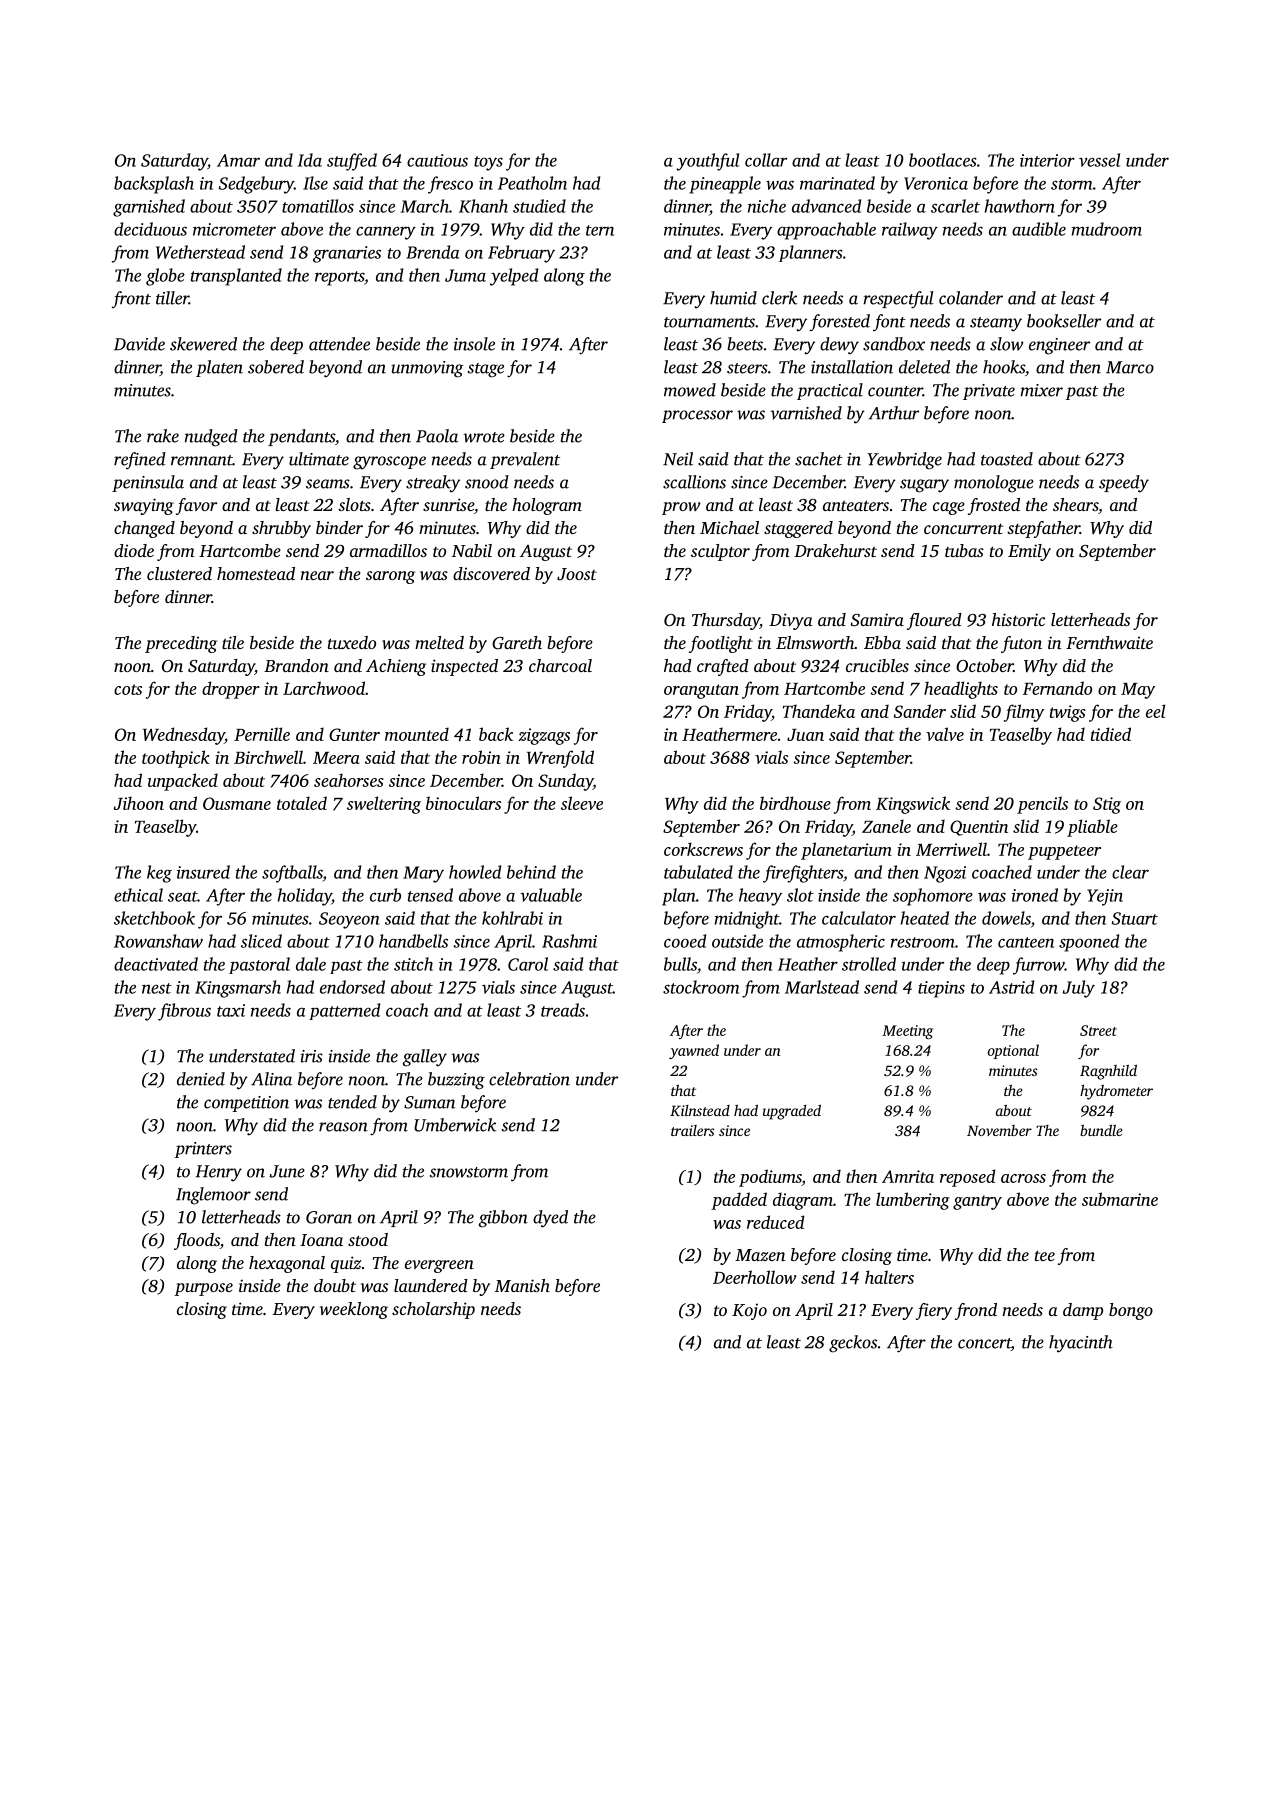  I want to click on deciduous, so click(150, 229).
